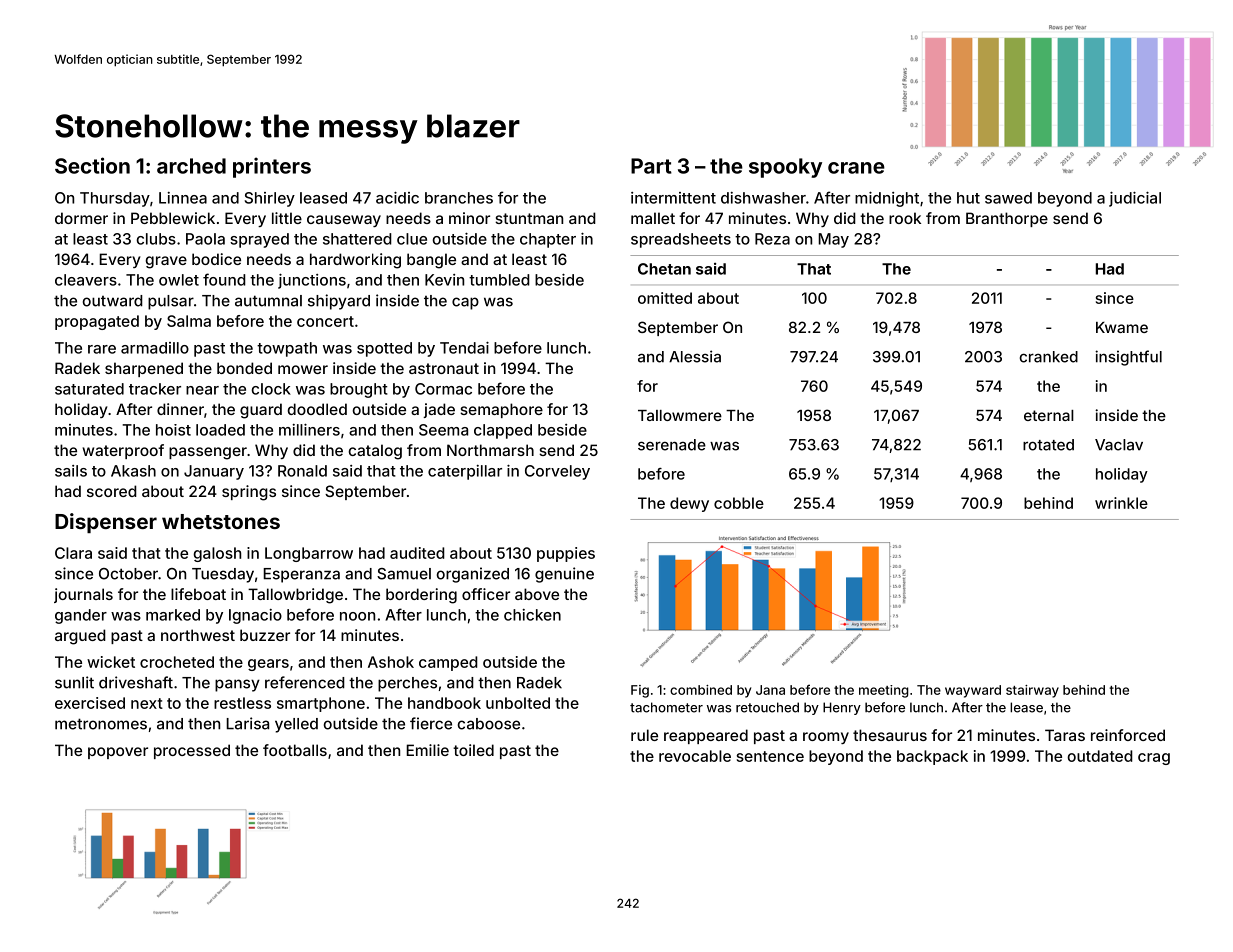 Image resolution: width=1233 pixels, height=952 pixels. What do you see at coordinates (473, 750) in the document?
I see `toiled` at bounding box center [473, 750].
